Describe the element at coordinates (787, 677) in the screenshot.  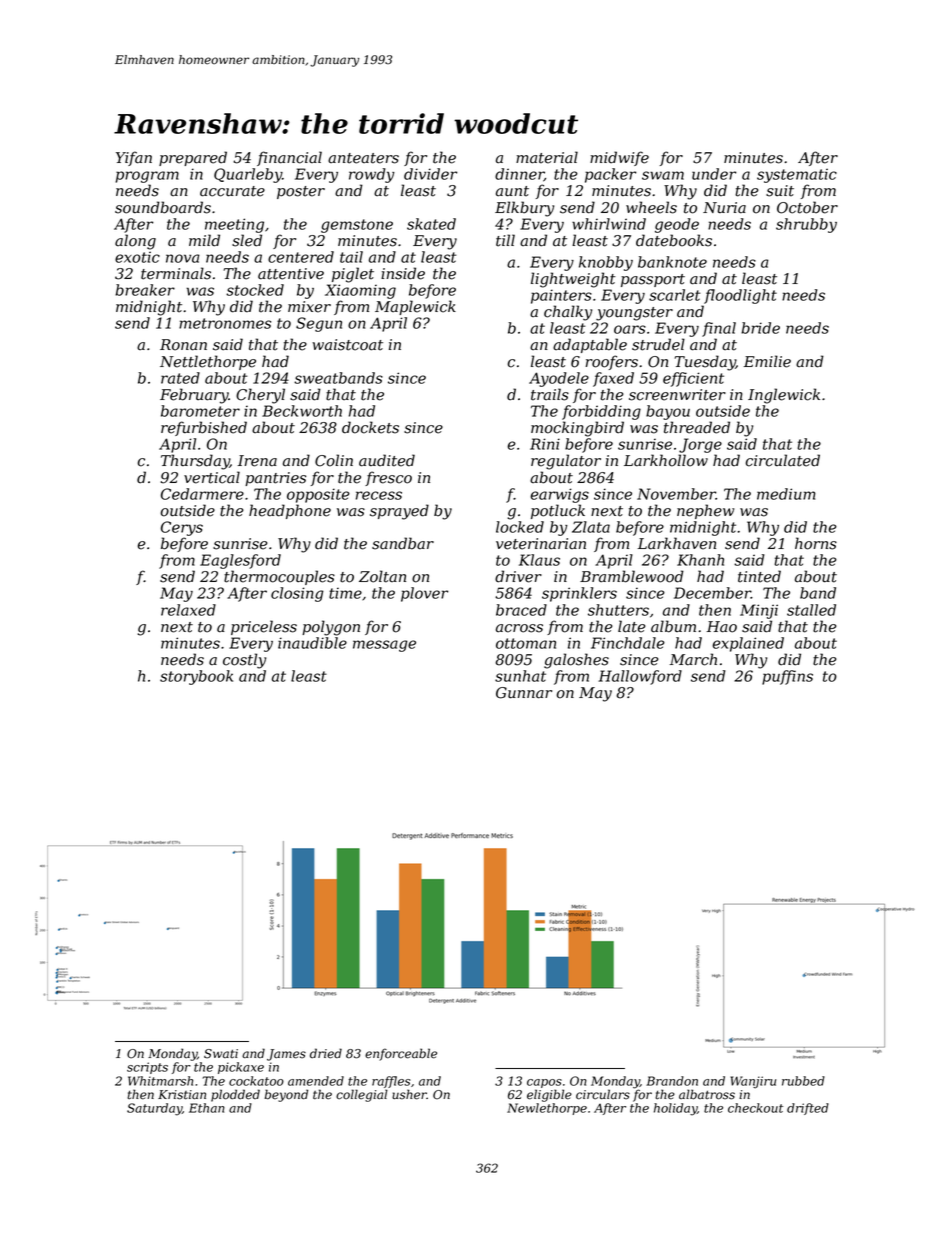
I see `puffins` at that location.
